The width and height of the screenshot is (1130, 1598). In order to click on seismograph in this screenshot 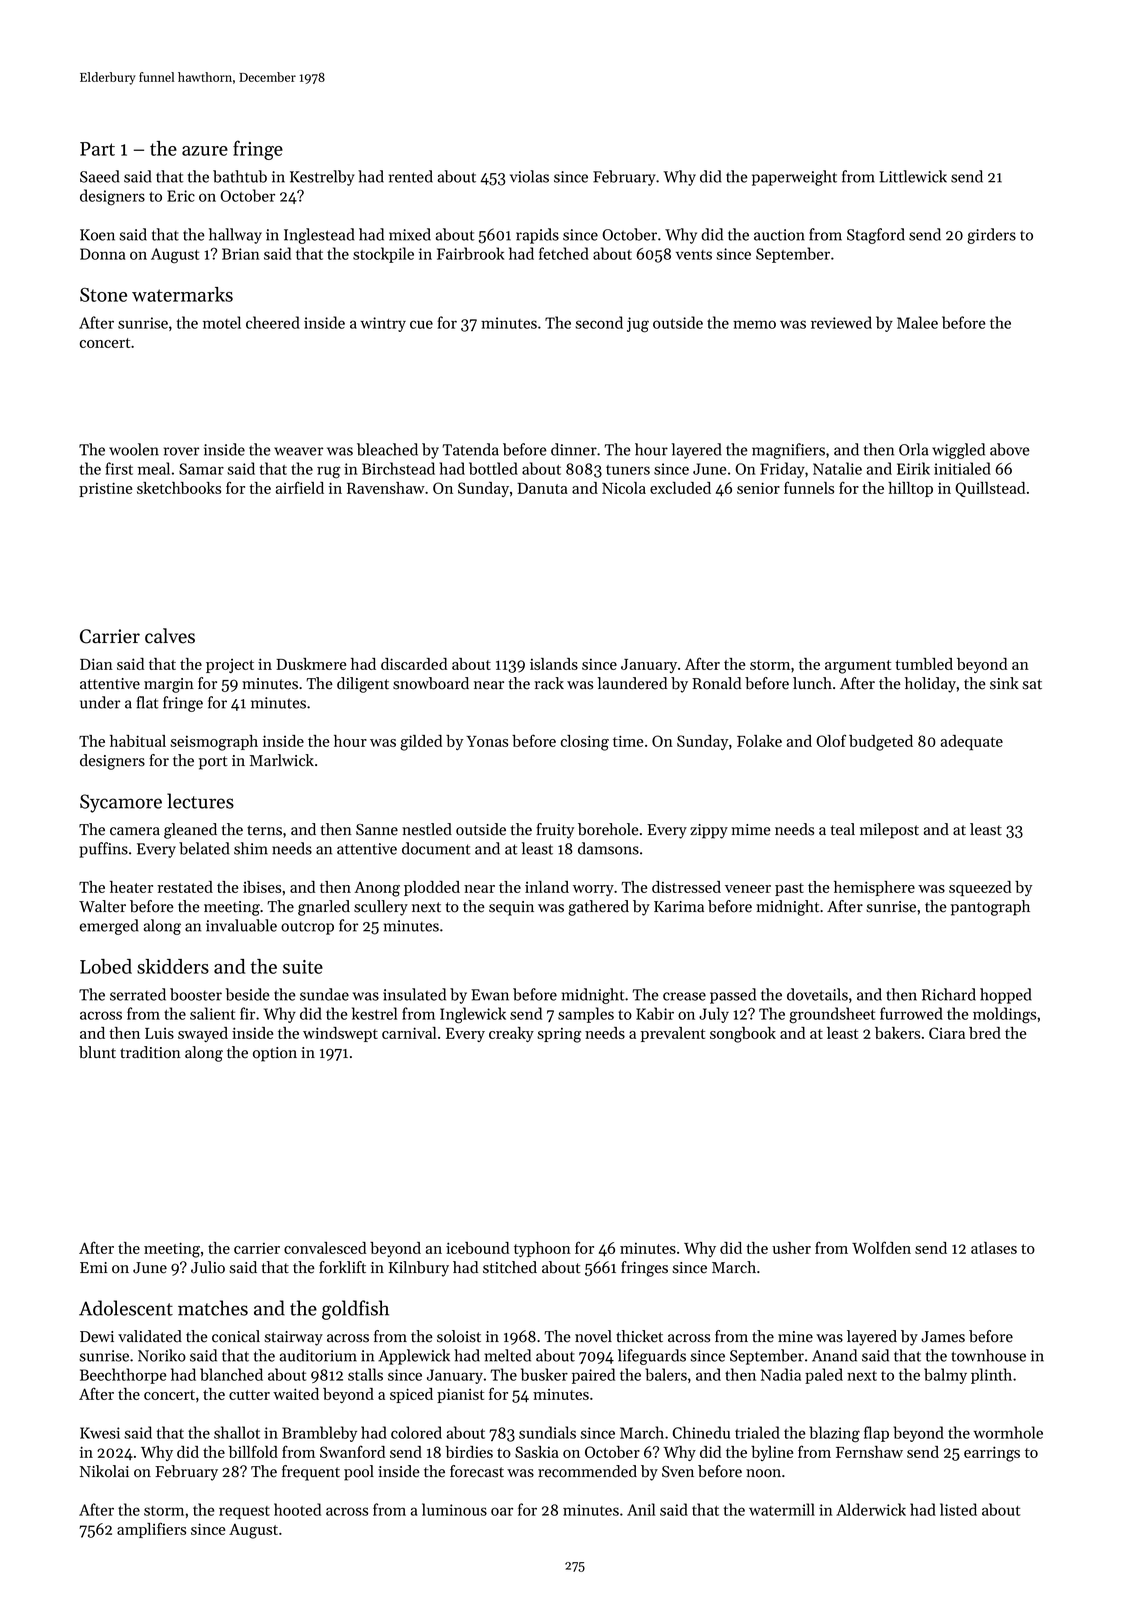, I will do `click(214, 743)`.
